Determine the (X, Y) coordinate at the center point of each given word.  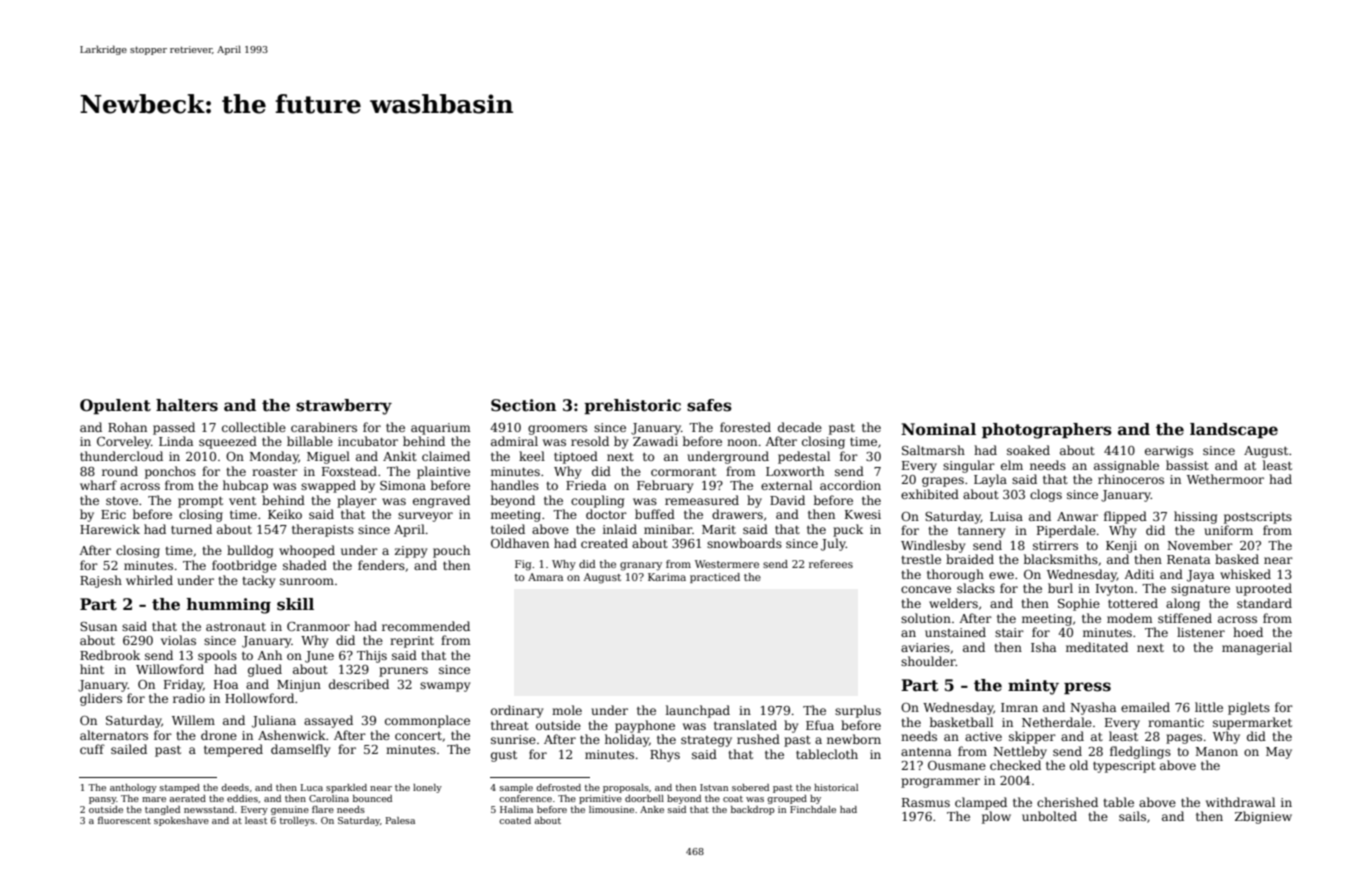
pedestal (804, 457)
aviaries (925, 647)
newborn (854, 739)
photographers (1047, 431)
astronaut (236, 627)
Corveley (124, 442)
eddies (242, 798)
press (1087, 688)
